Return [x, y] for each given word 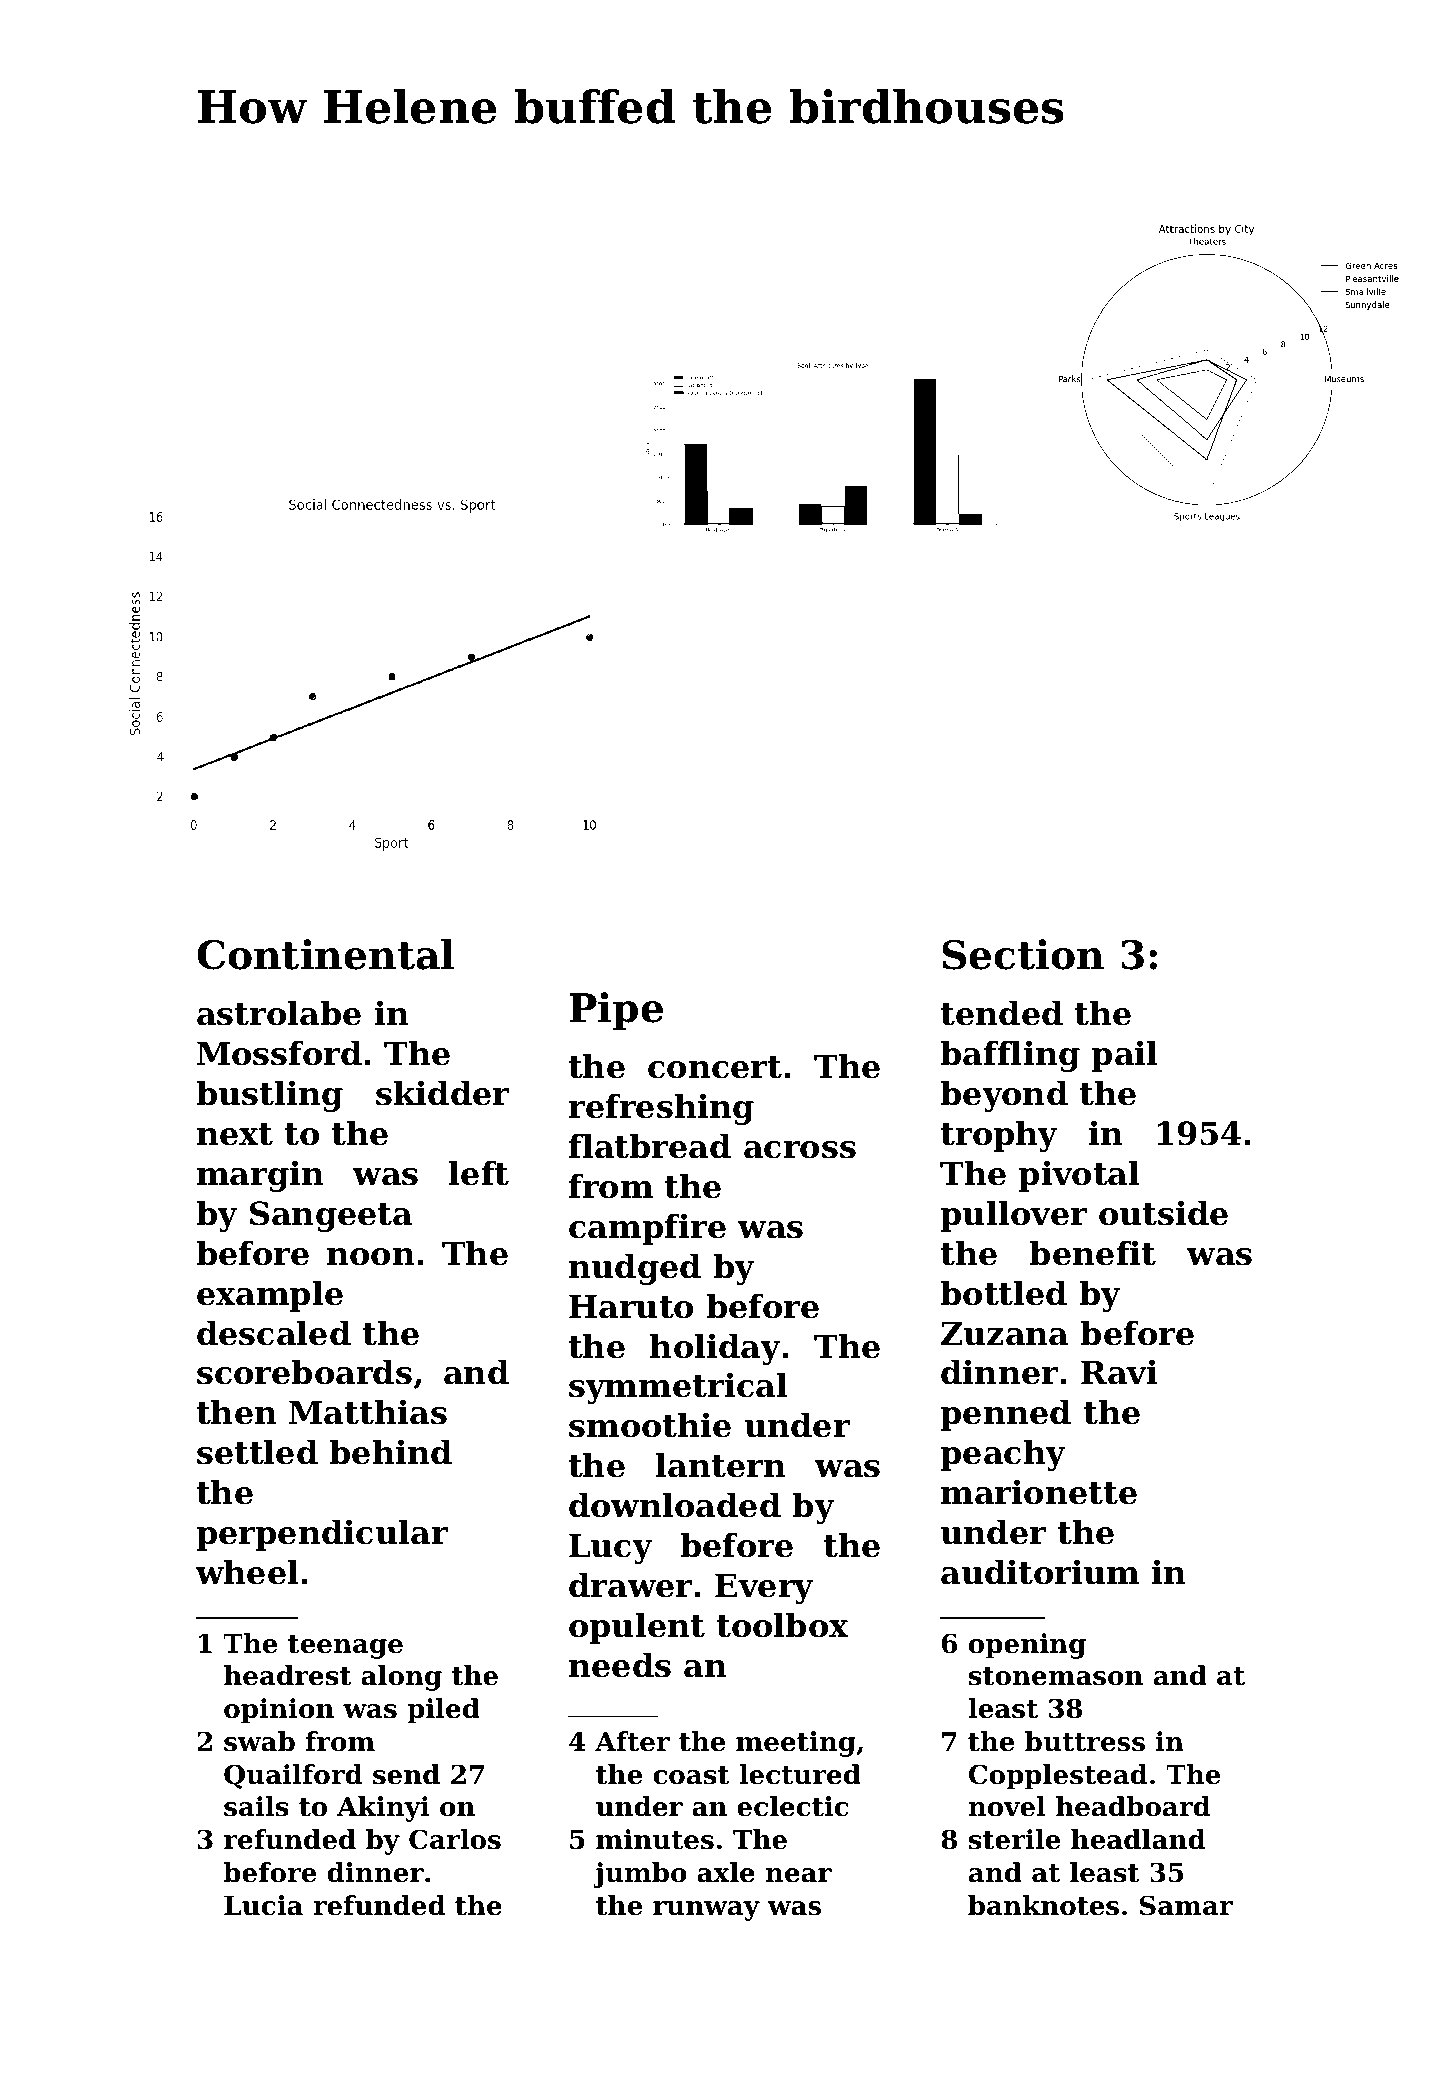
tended [1002, 1013]
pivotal [1079, 1176]
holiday [715, 1349]
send [406, 1774]
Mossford [279, 1053]
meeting [796, 1744]
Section [1023, 954]
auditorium [1040, 1572]
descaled [274, 1333]
